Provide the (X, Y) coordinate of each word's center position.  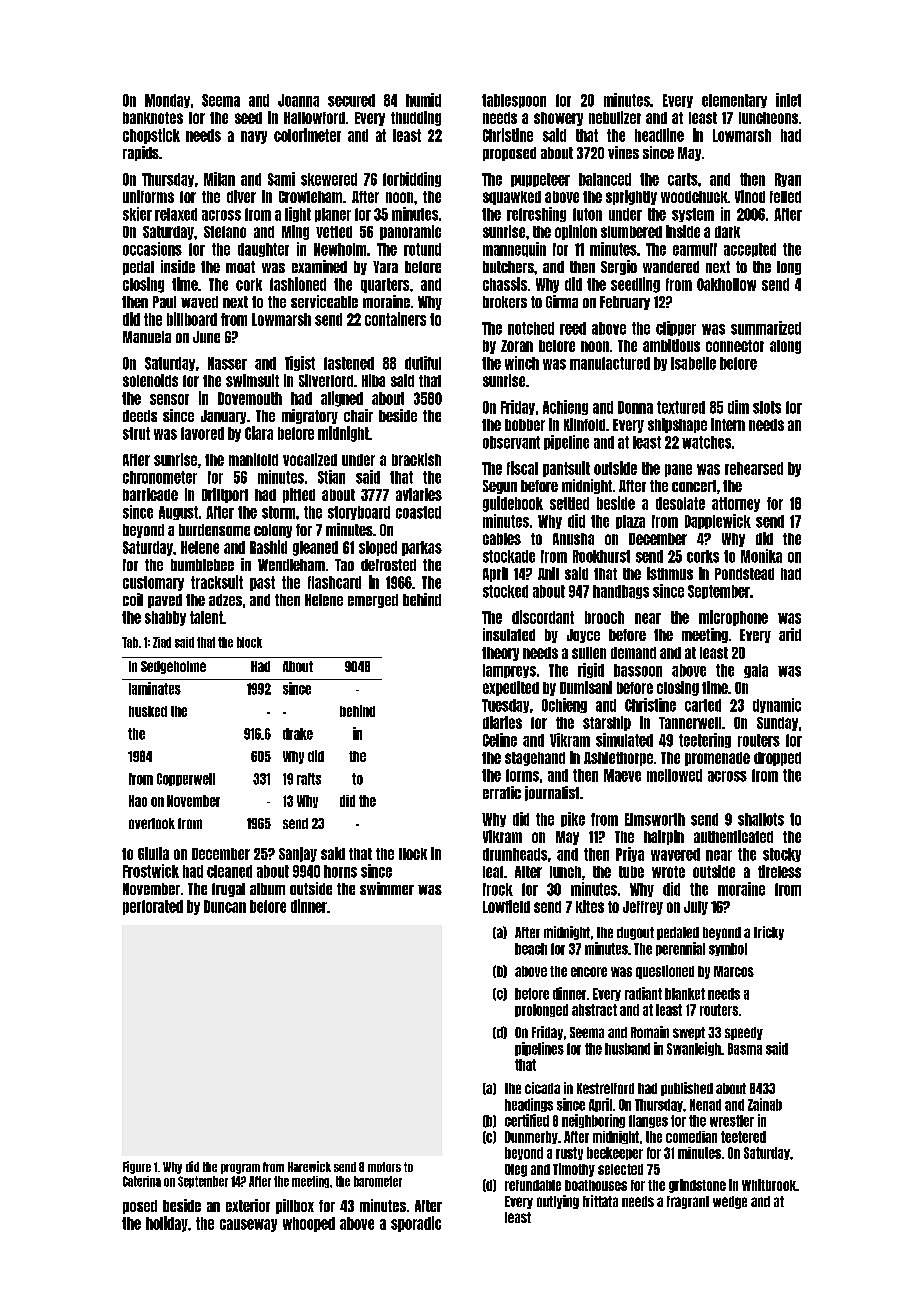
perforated (153, 907)
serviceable (324, 301)
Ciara (259, 433)
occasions (152, 249)
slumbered (631, 232)
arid (790, 634)
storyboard (359, 513)
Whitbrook (769, 1185)
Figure (137, 1167)
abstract (594, 1010)
